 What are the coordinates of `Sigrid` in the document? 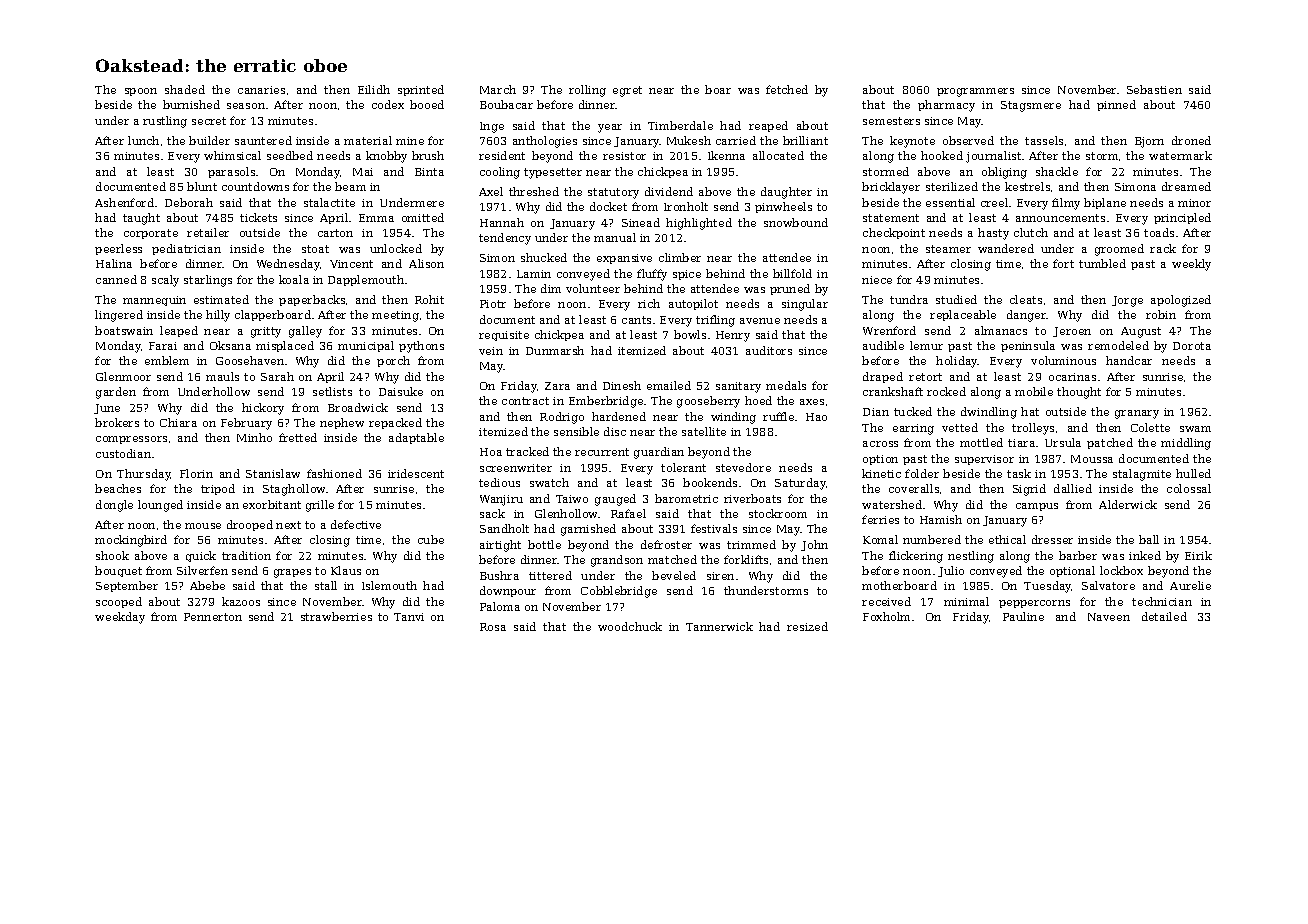 It's located at (1029, 490).
